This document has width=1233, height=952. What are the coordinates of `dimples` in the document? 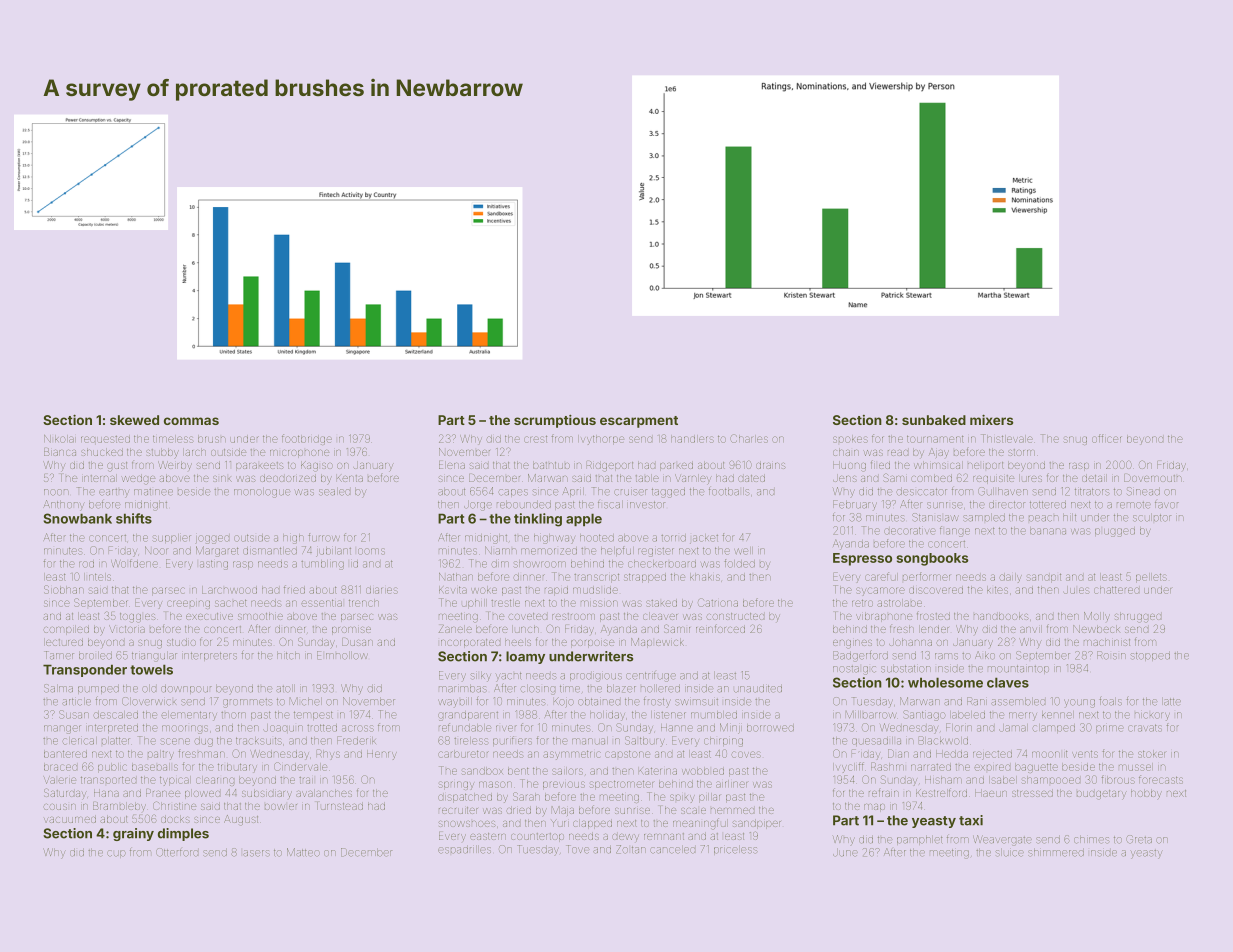 It's located at (183, 834).
